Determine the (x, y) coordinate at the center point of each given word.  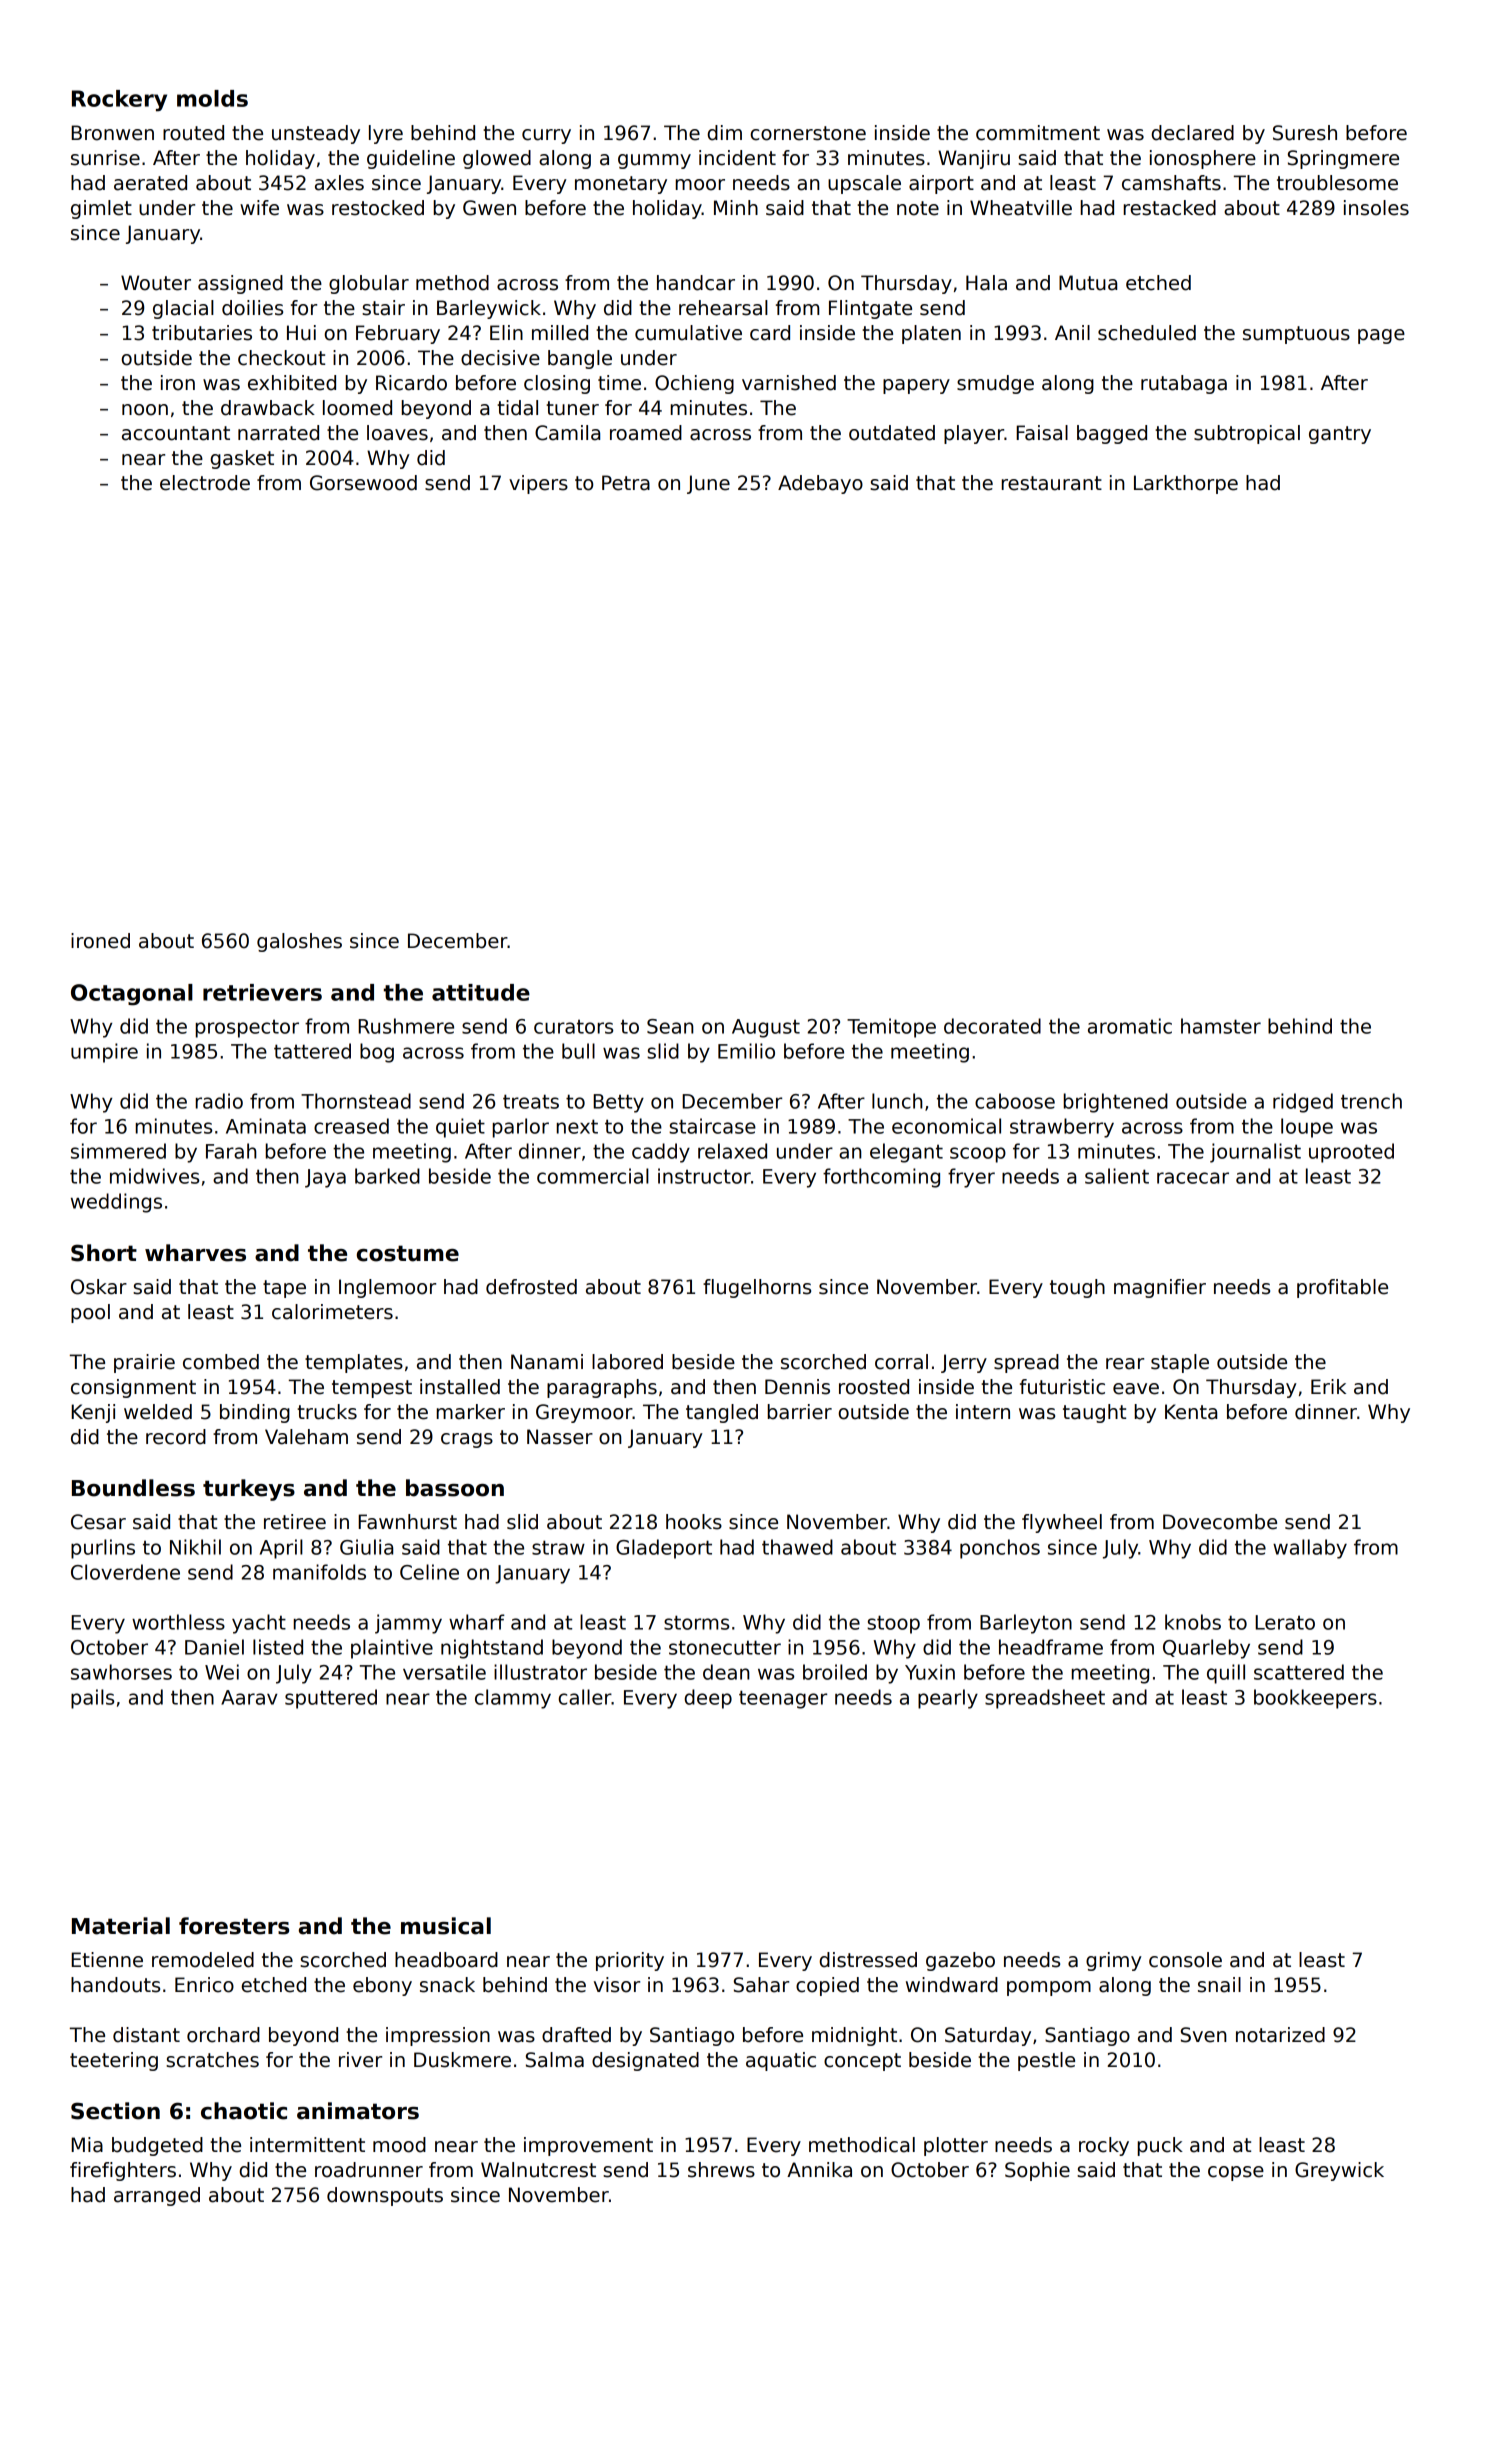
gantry (1340, 435)
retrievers (262, 992)
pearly (948, 1699)
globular (369, 284)
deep (708, 1699)
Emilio (746, 1051)
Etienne (107, 1960)
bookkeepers (1315, 1699)
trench (1371, 1101)
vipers (538, 484)
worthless (178, 1622)
